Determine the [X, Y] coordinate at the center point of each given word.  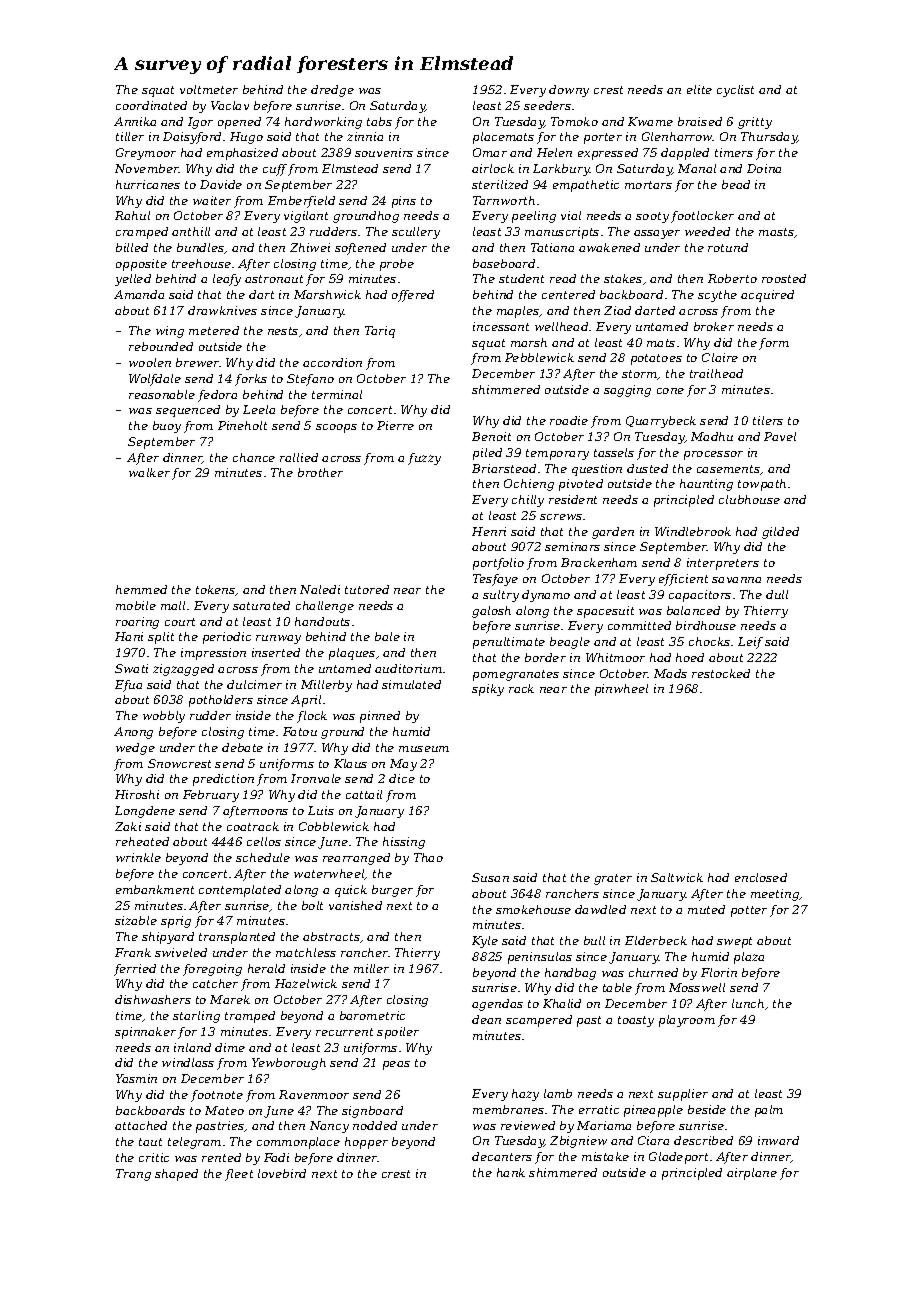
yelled [133, 280]
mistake [605, 1156]
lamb [558, 1093]
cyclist [735, 91]
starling [196, 1017]
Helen [554, 152]
